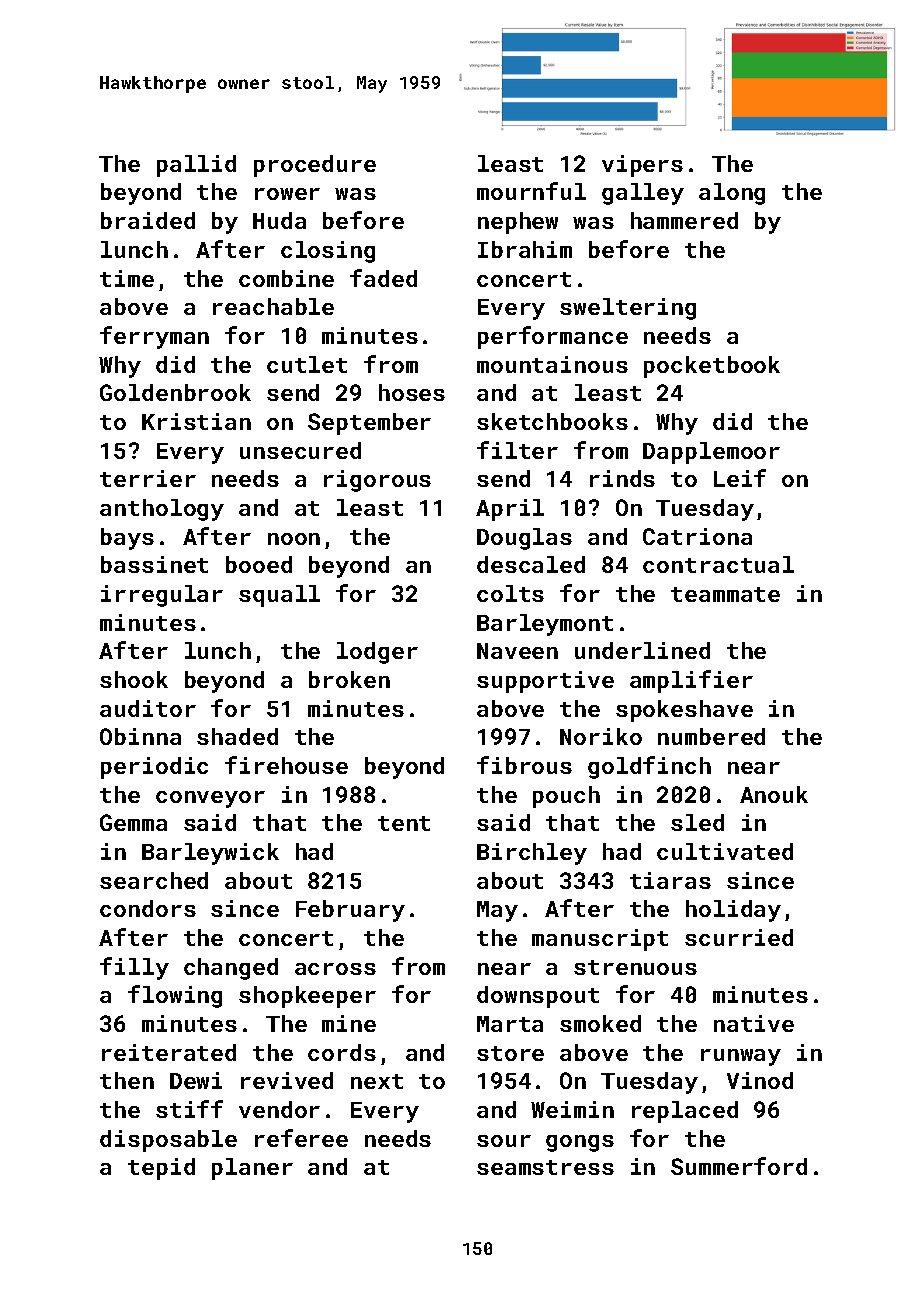 The height and width of the screenshot is (1311, 924). Describe the element at coordinates (127, 278) in the screenshot. I see `time` at that location.
